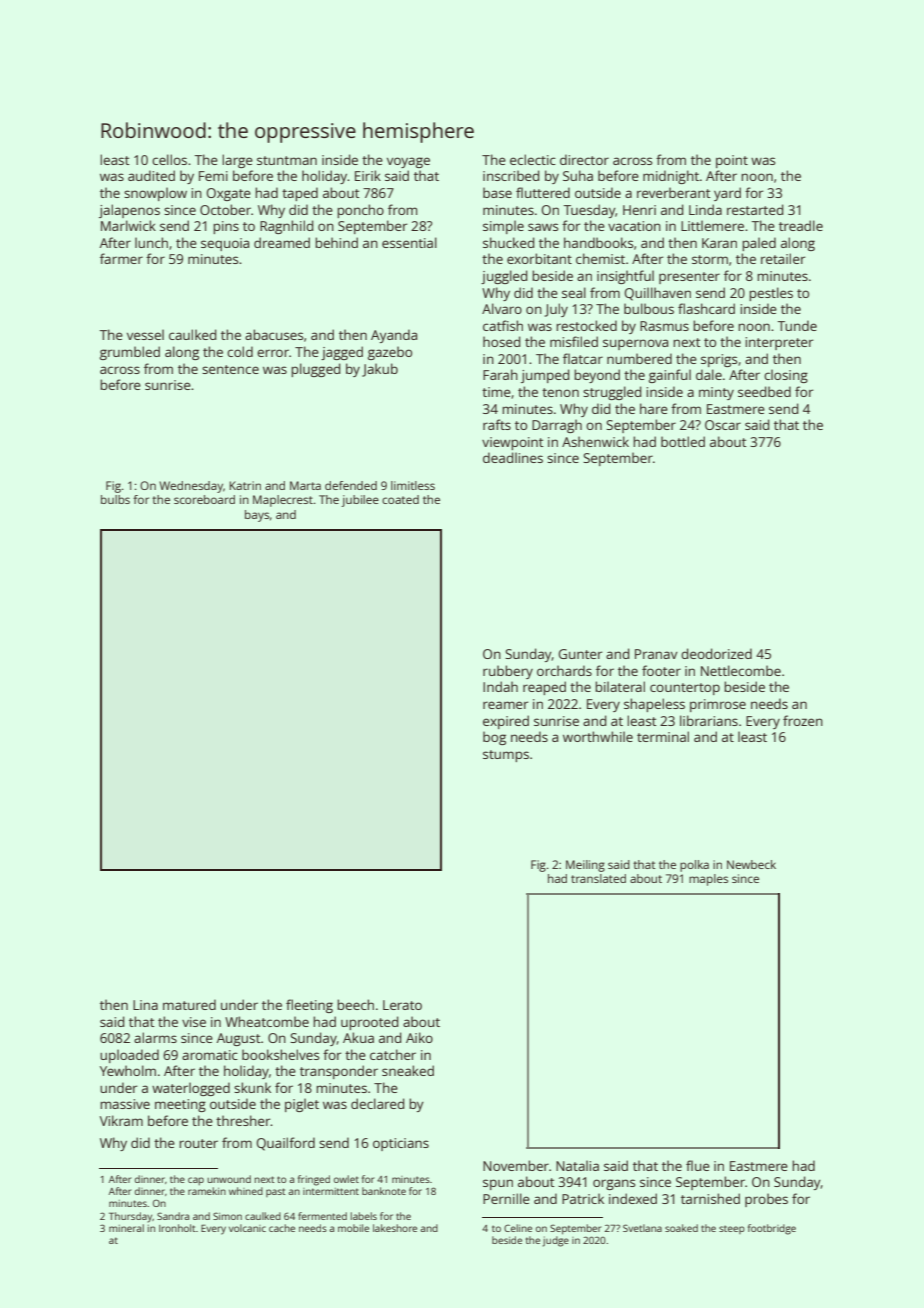 The height and width of the screenshot is (1308, 924). Describe the element at coordinates (723, 425) in the screenshot. I see `Oscar` at that location.
